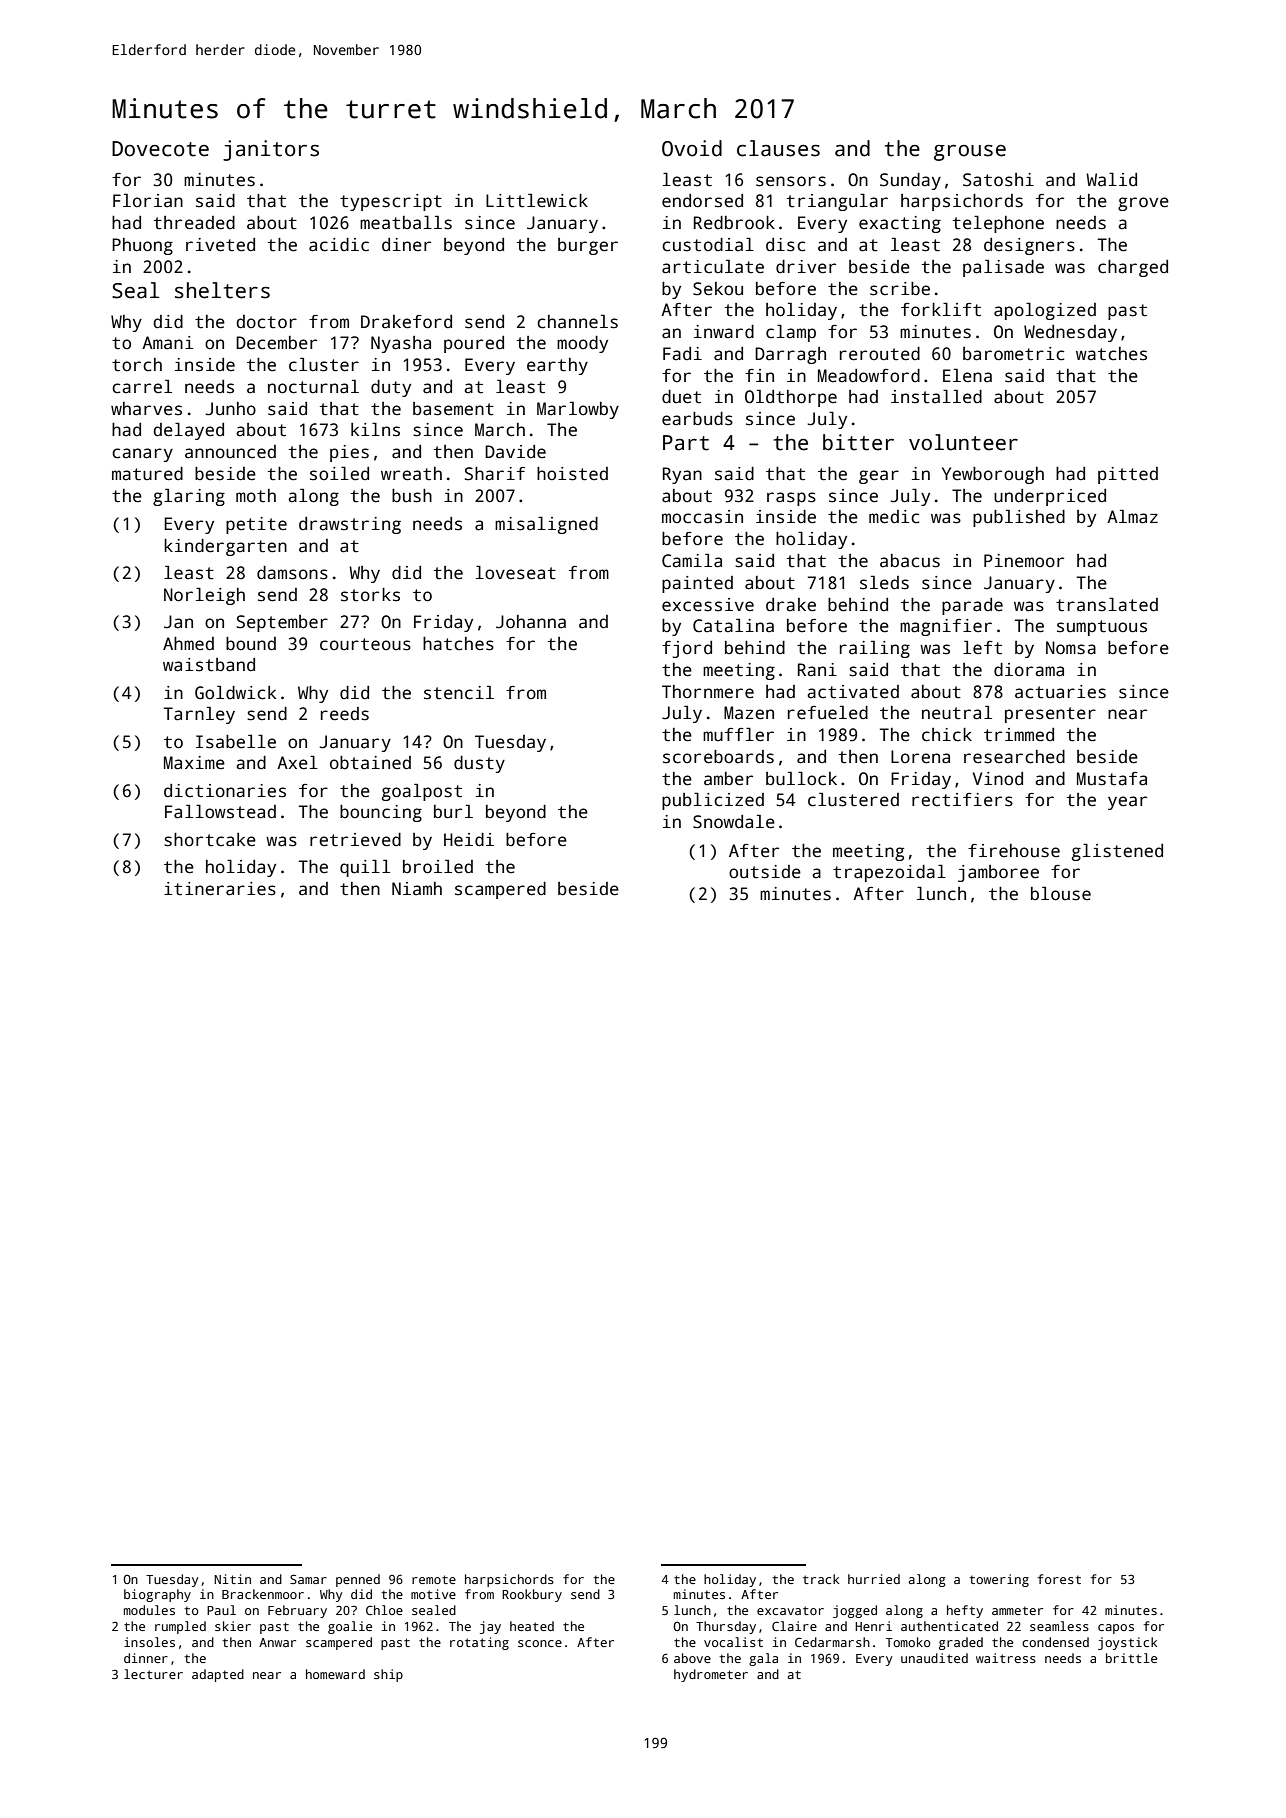 The height and width of the screenshot is (1818, 1286). I want to click on Almaz, so click(1132, 516).
